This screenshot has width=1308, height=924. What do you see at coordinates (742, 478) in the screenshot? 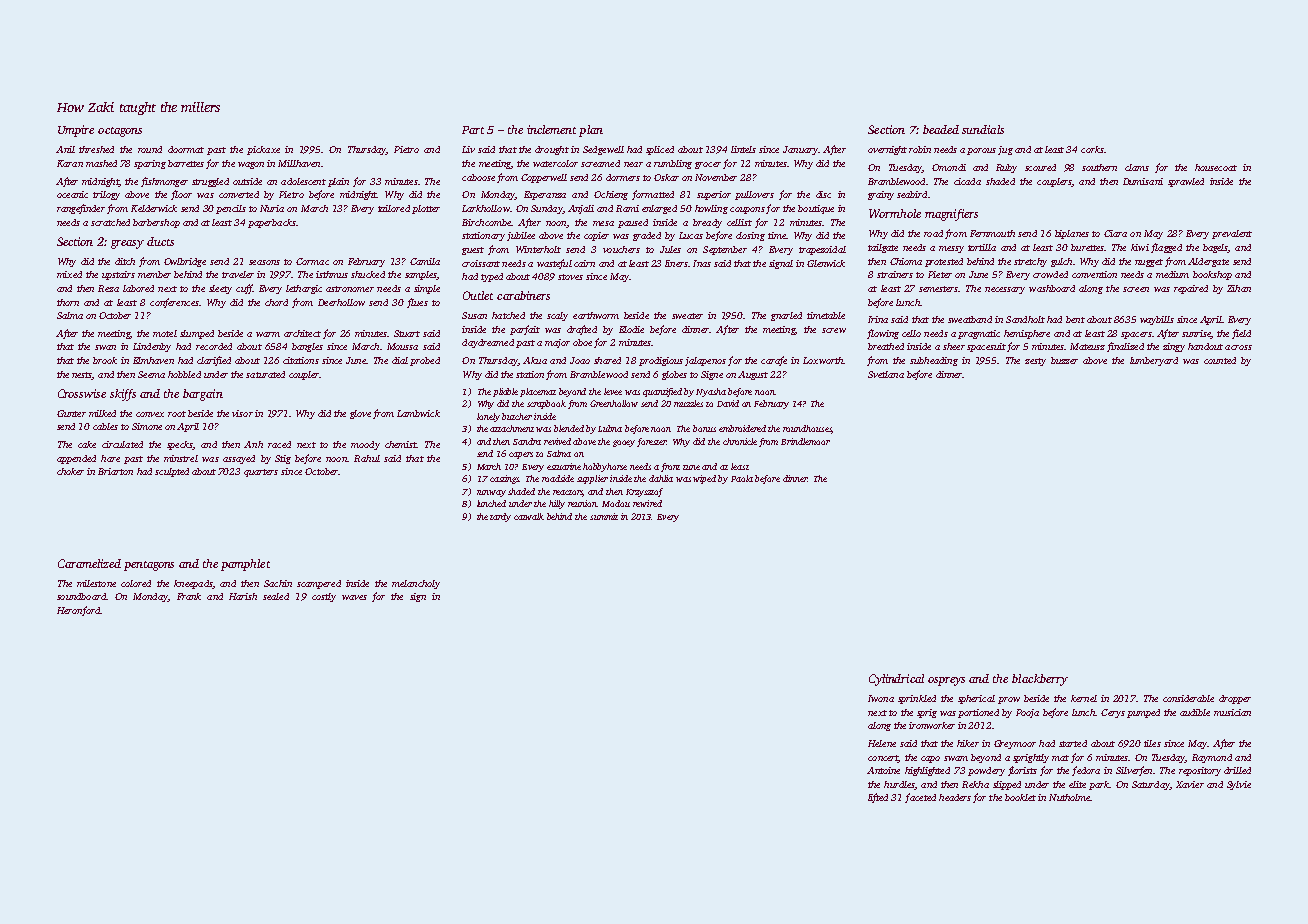
I see `Paola` at bounding box center [742, 478].
